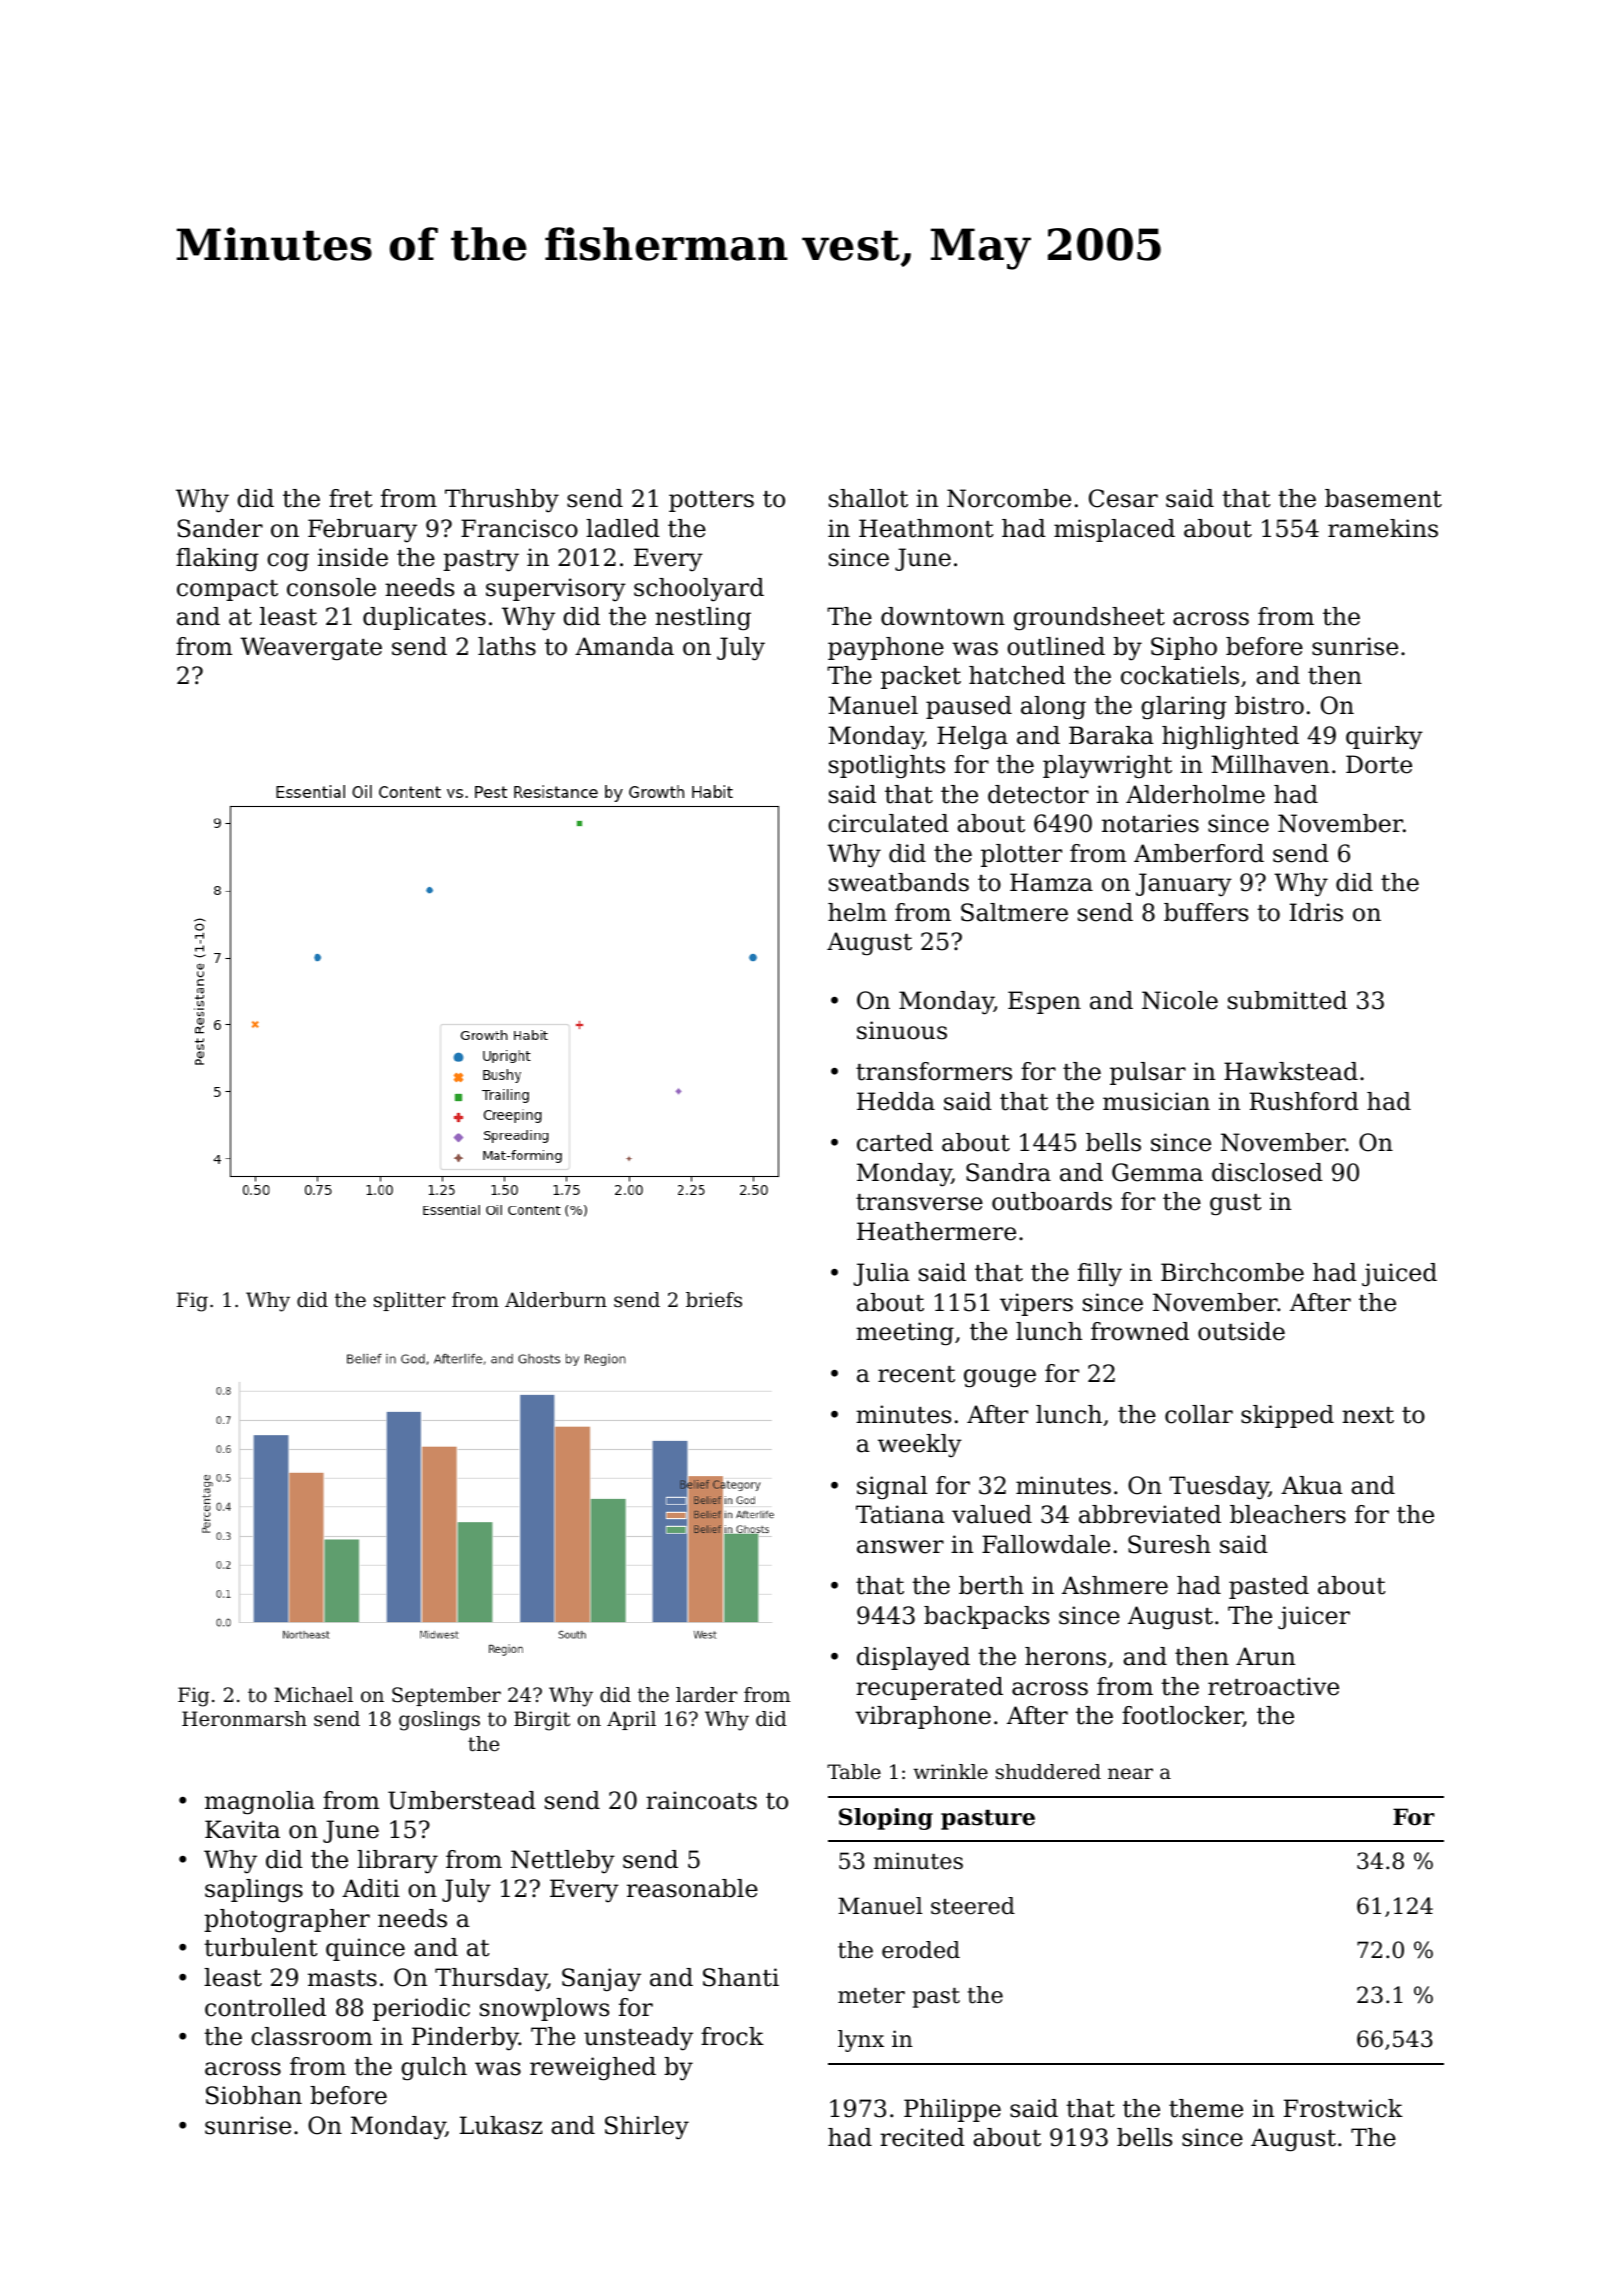  I want to click on splitter, so click(409, 1301).
